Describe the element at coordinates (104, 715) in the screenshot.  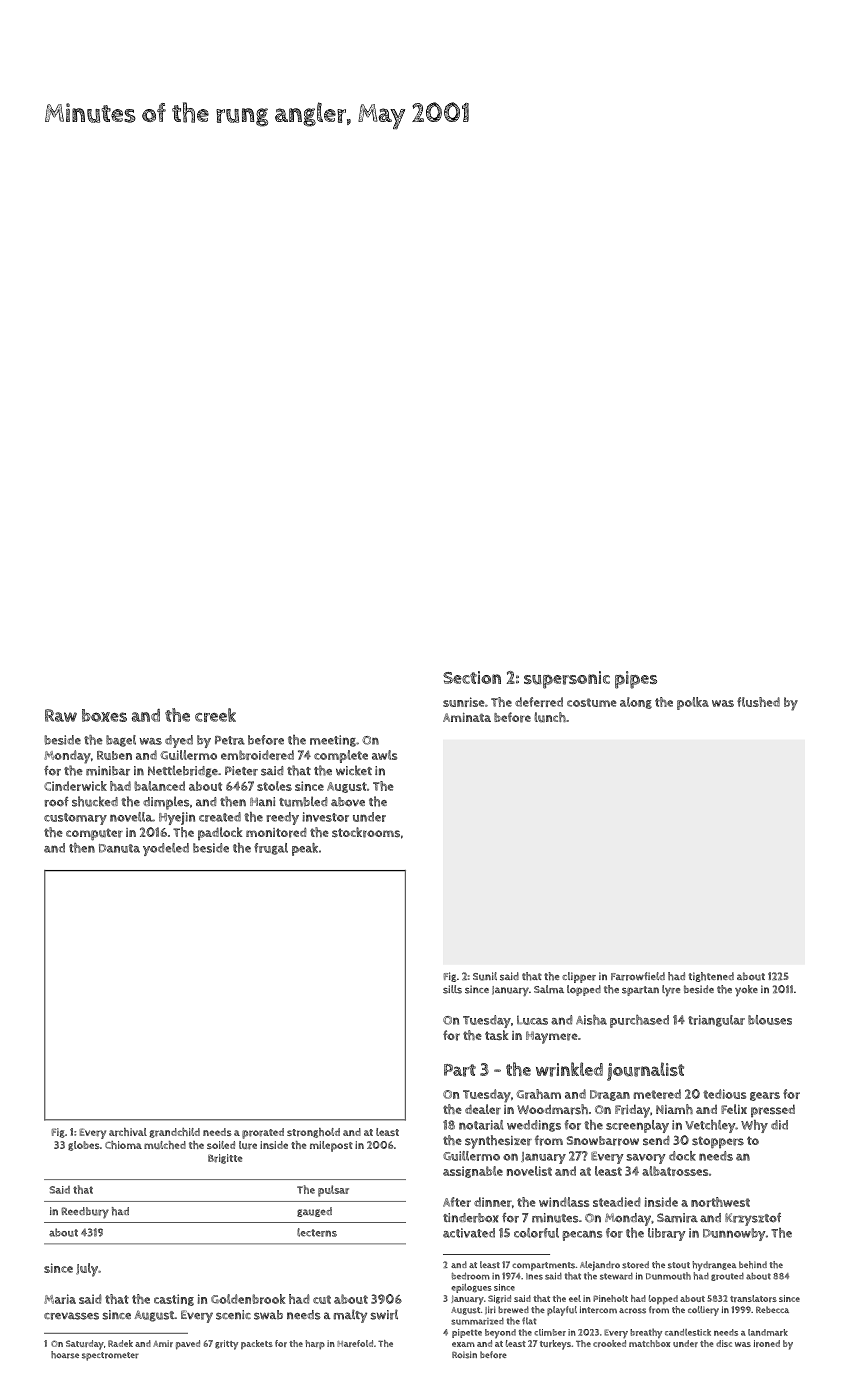
I see `boxes` at that location.
